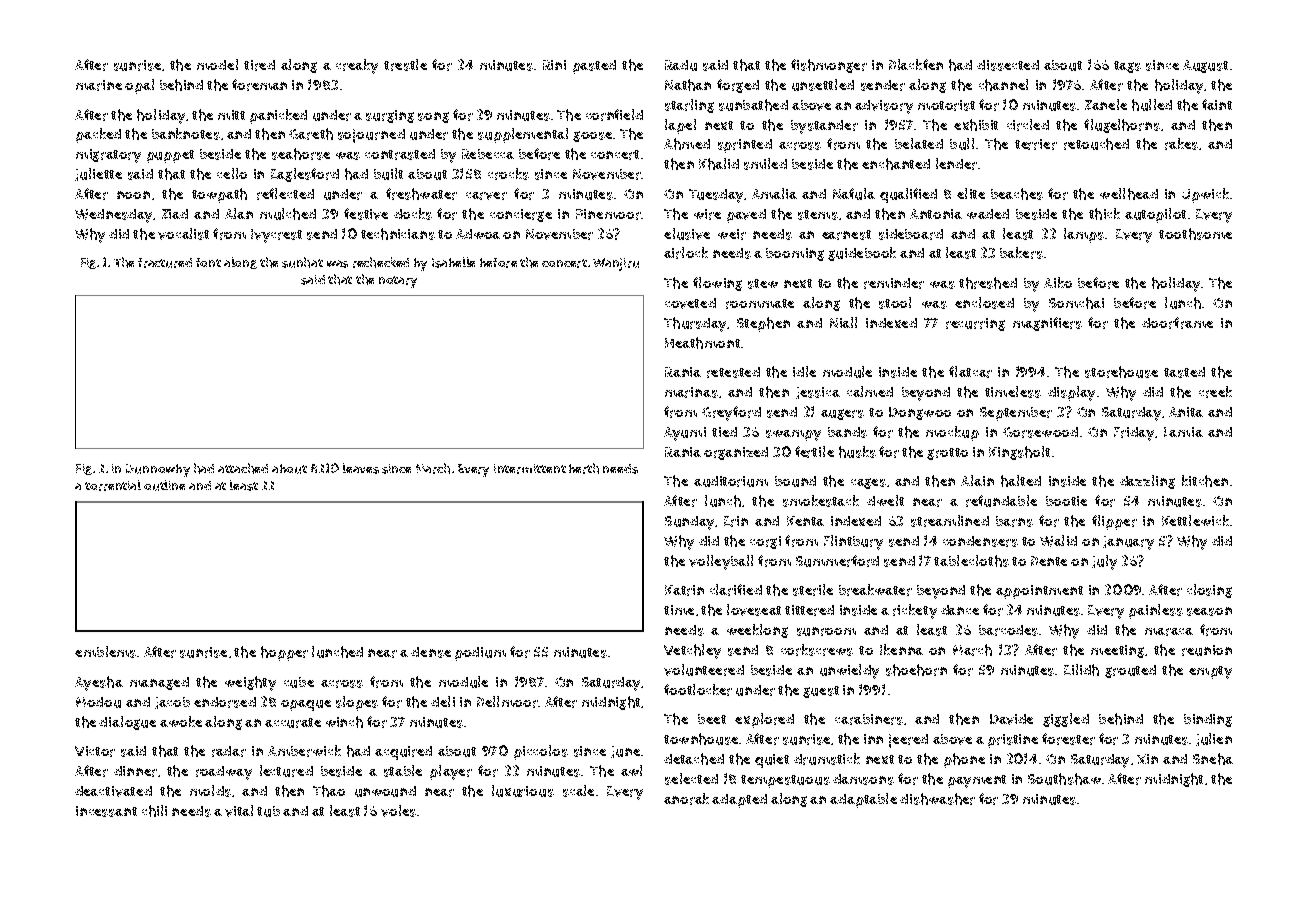  I want to click on clarified, so click(736, 590).
